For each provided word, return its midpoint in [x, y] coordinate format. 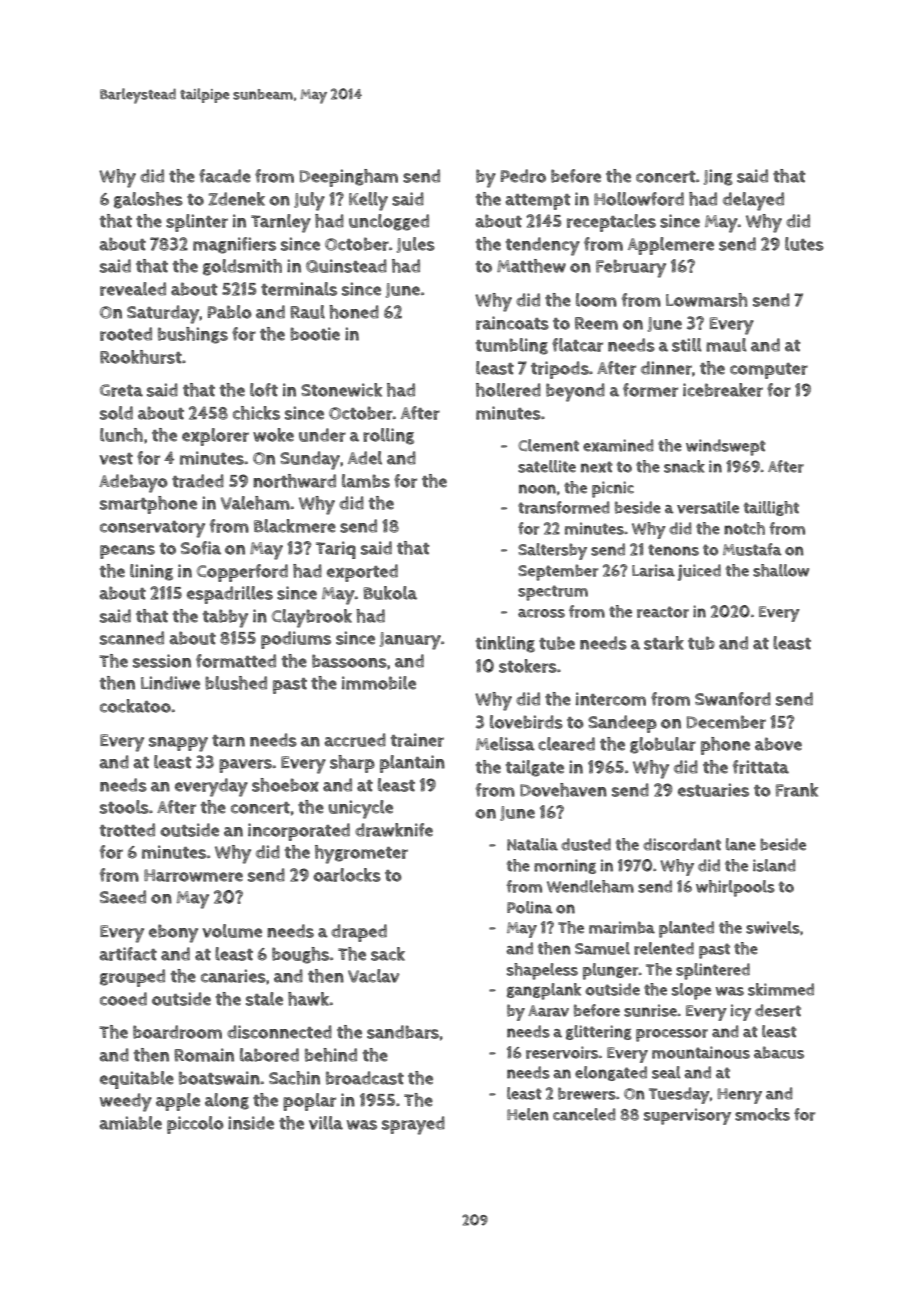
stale [264, 999]
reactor [663, 612]
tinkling [505, 644]
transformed [564, 507]
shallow [781, 570]
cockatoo [135, 706]
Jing [718, 177]
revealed [133, 289]
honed [354, 312]
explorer [215, 437]
